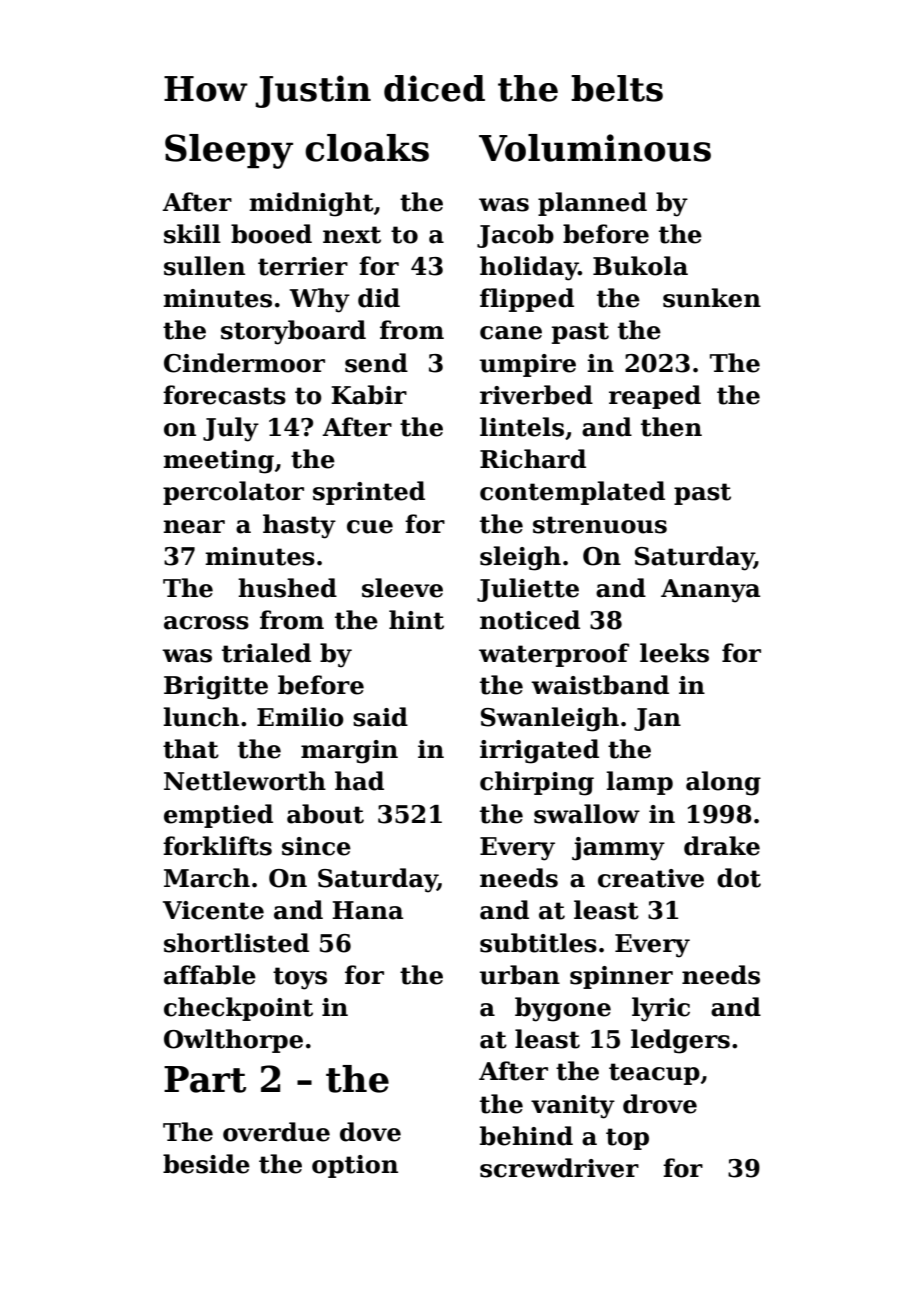 This image has height=1311, width=924. Describe the element at coordinates (300, 717) in the image. I see `Emilio` at that location.
